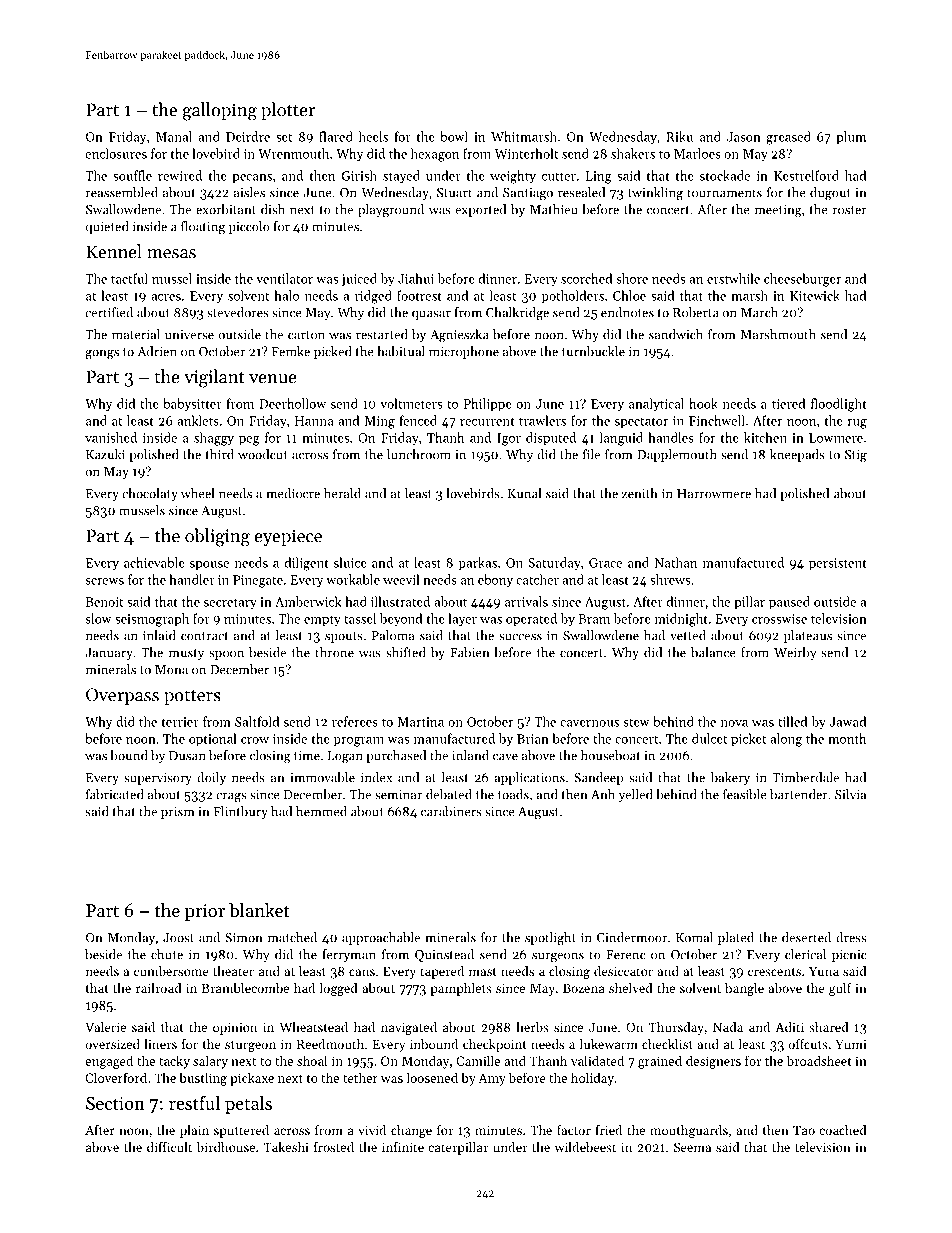 The width and height of the screenshot is (952, 1233). I want to click on Valerie, so click(105, 1027).
